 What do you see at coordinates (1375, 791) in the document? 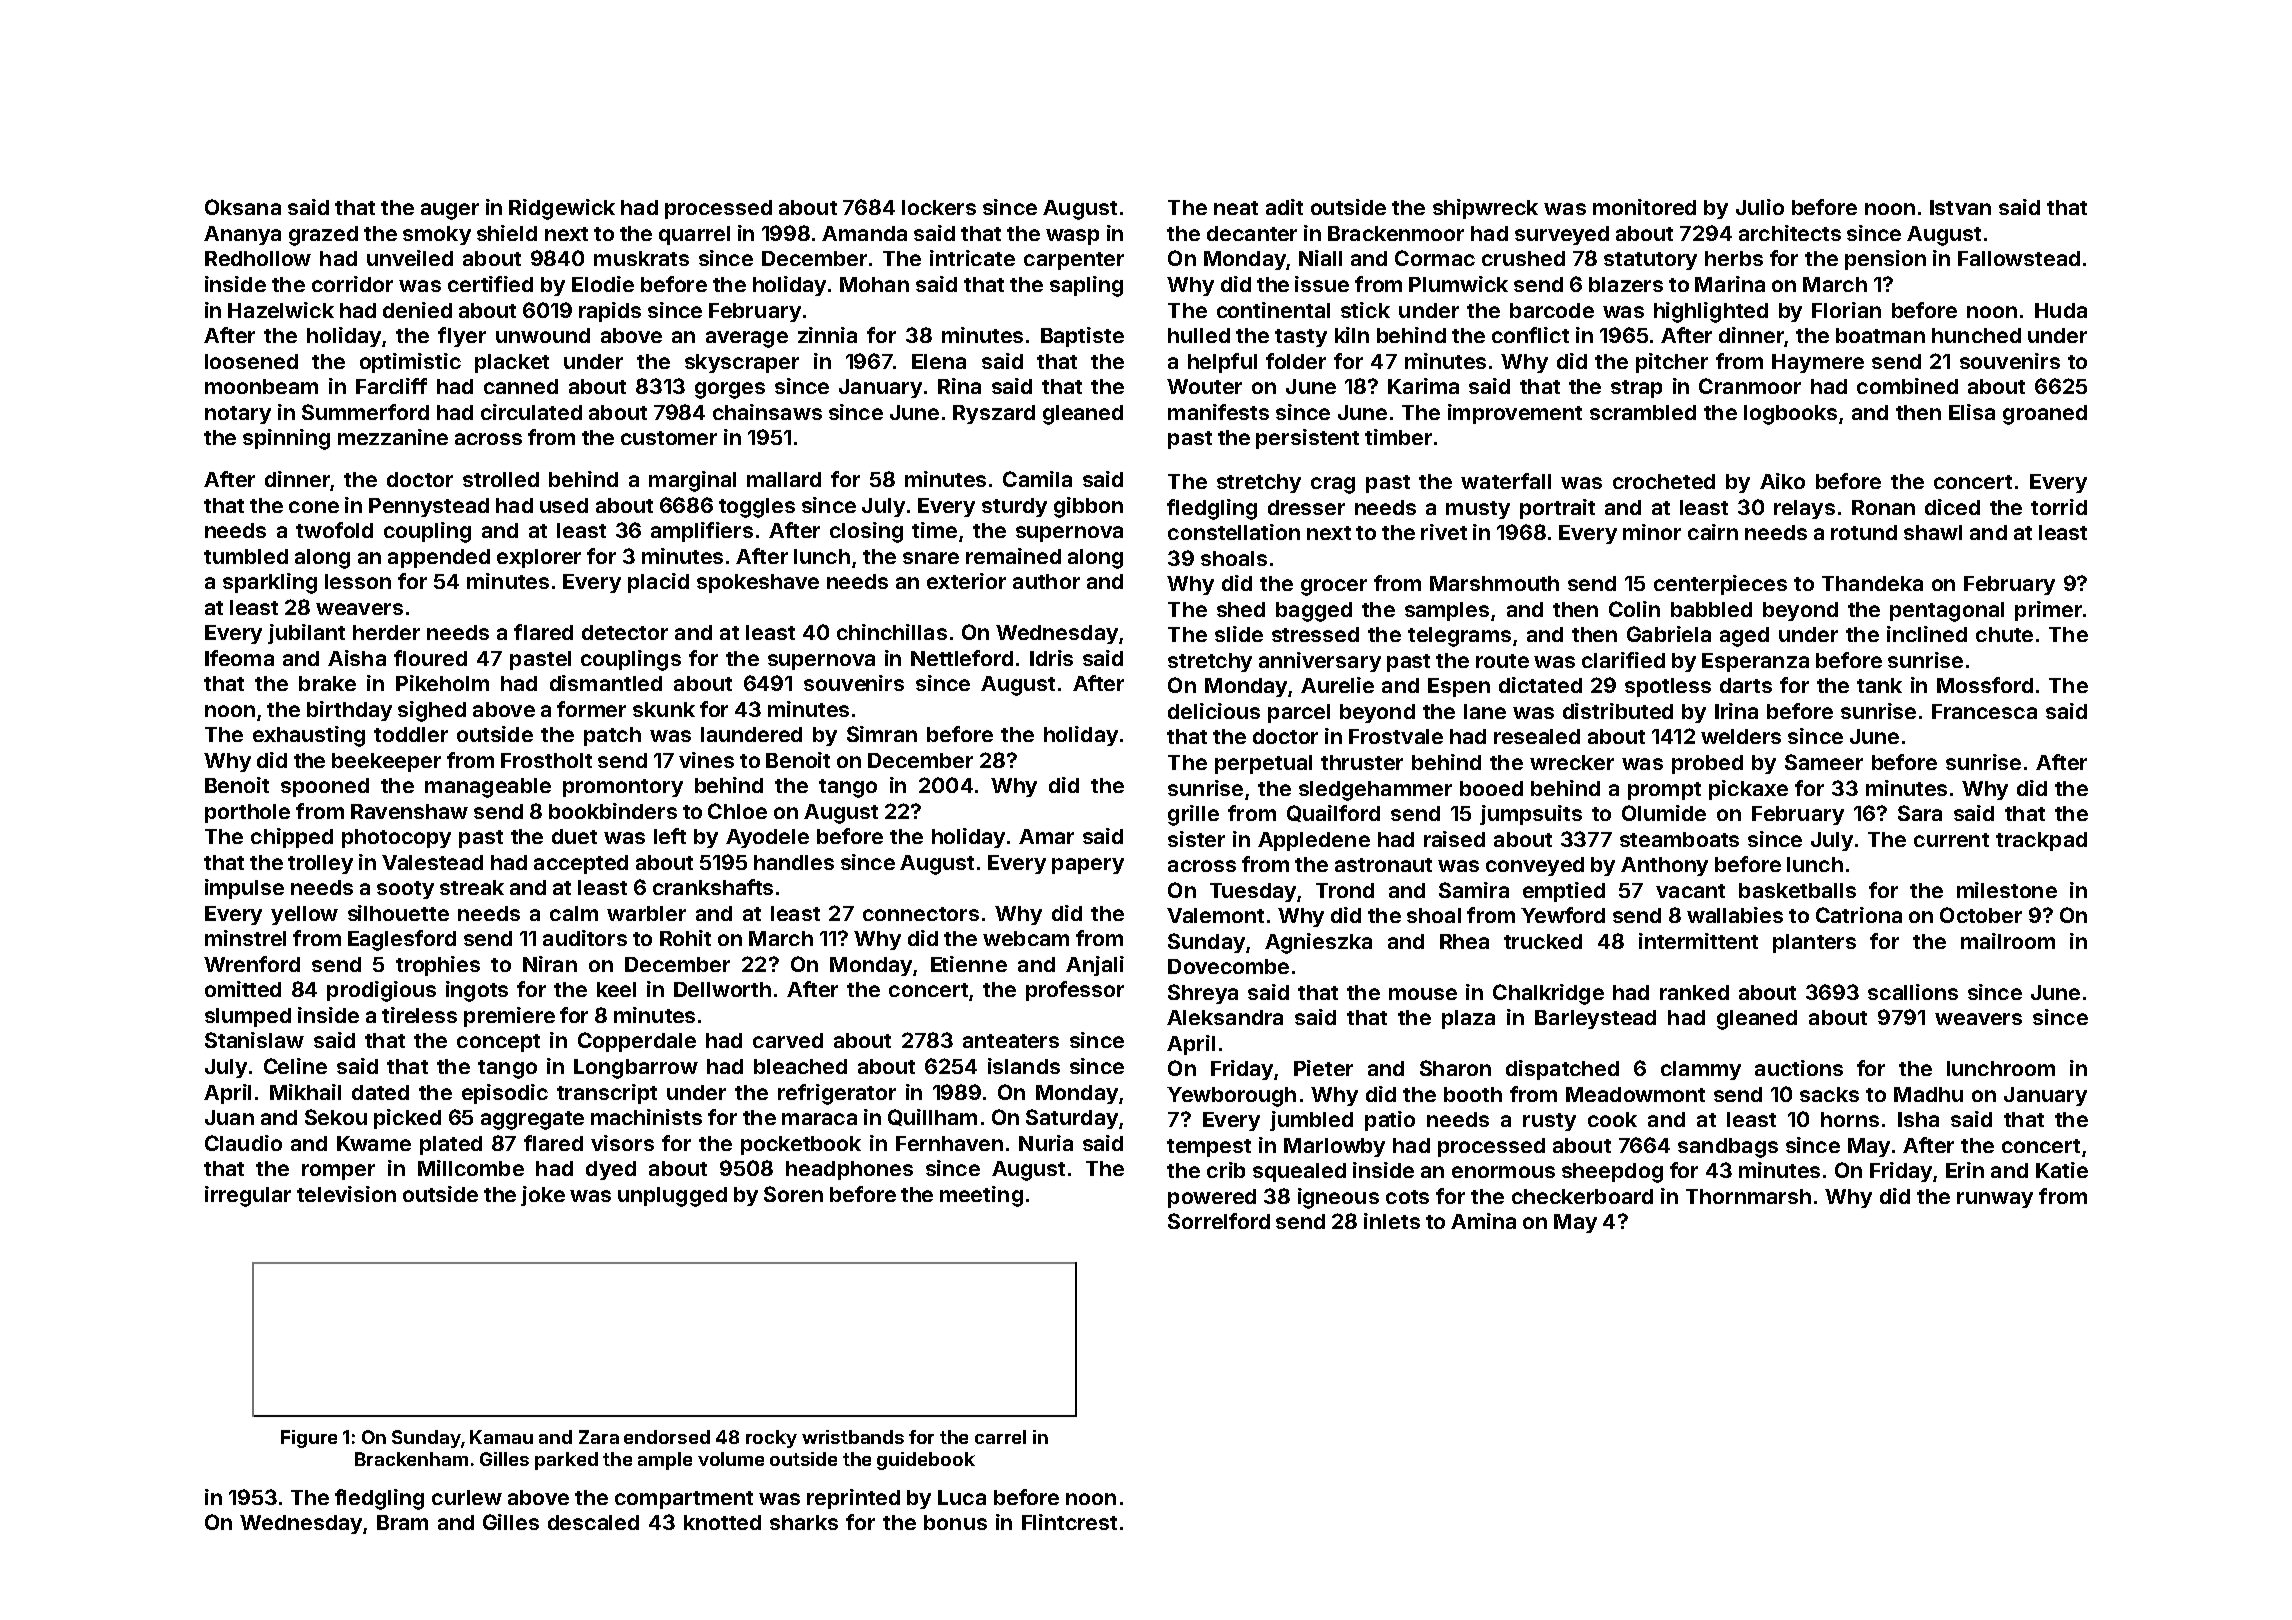
I see `sledgehammer` at bounding box center [1375, 791].
